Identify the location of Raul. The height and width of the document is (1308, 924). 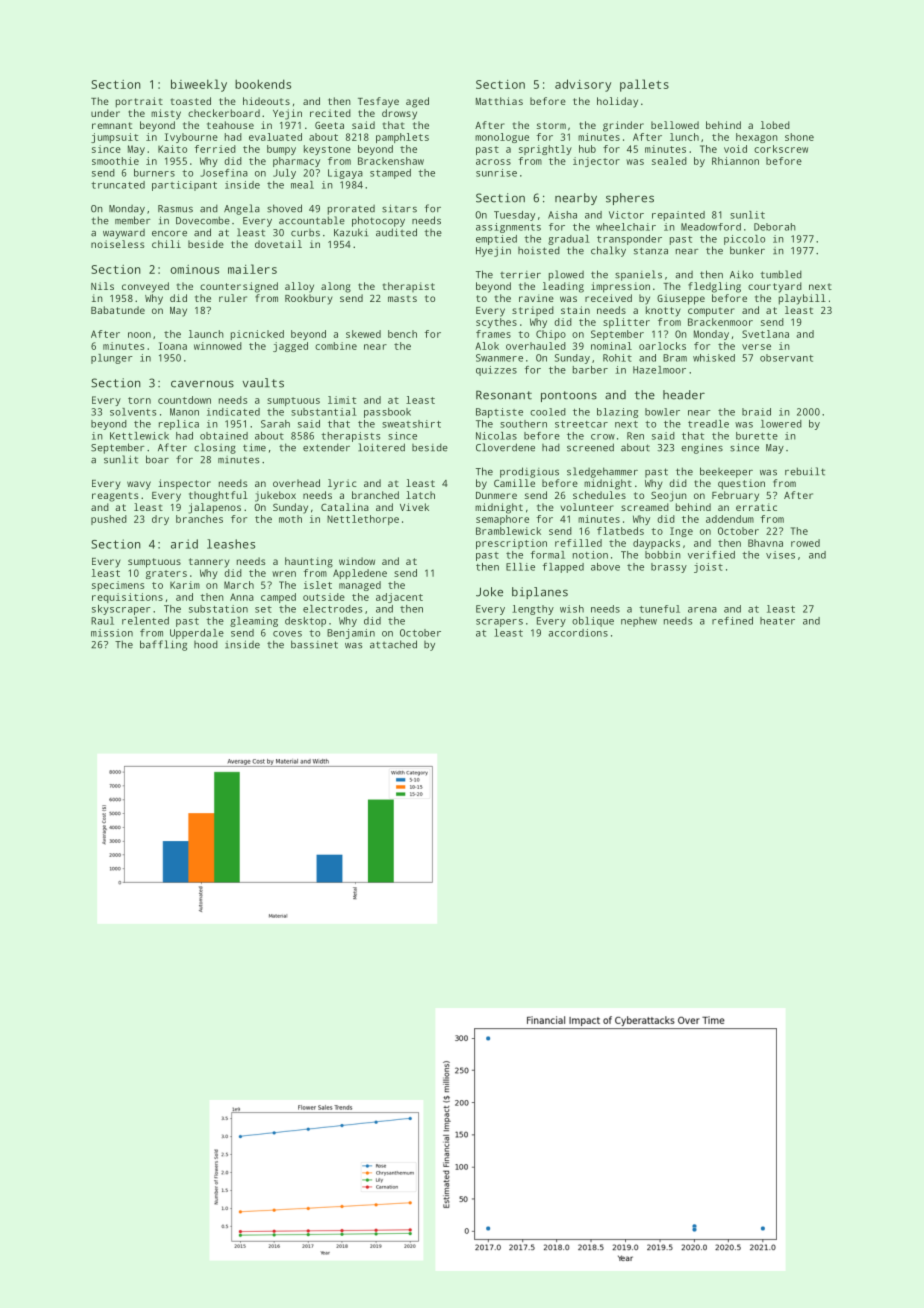
(102, 621).
